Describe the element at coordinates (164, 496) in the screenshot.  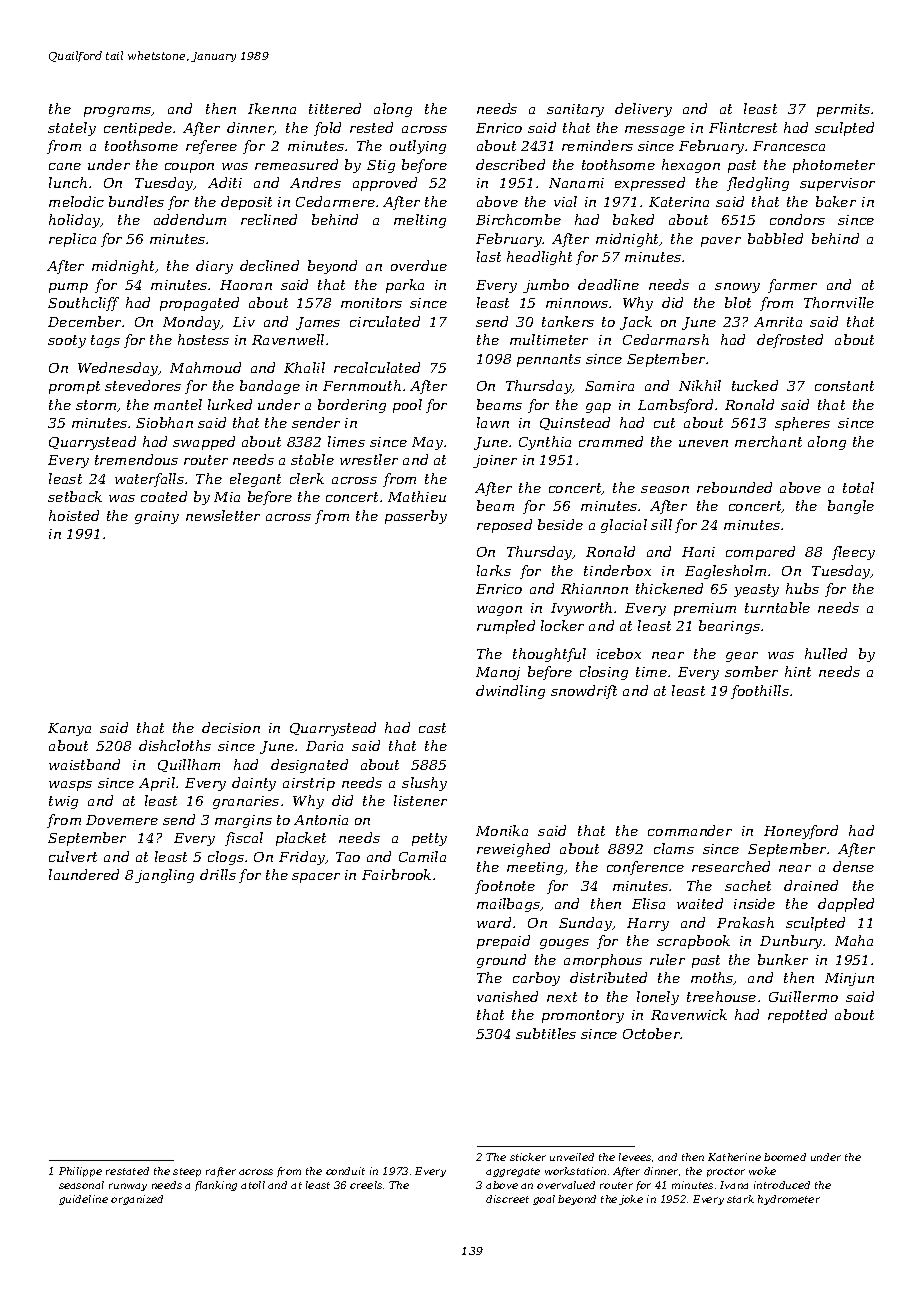
I see `coated` at that location.
